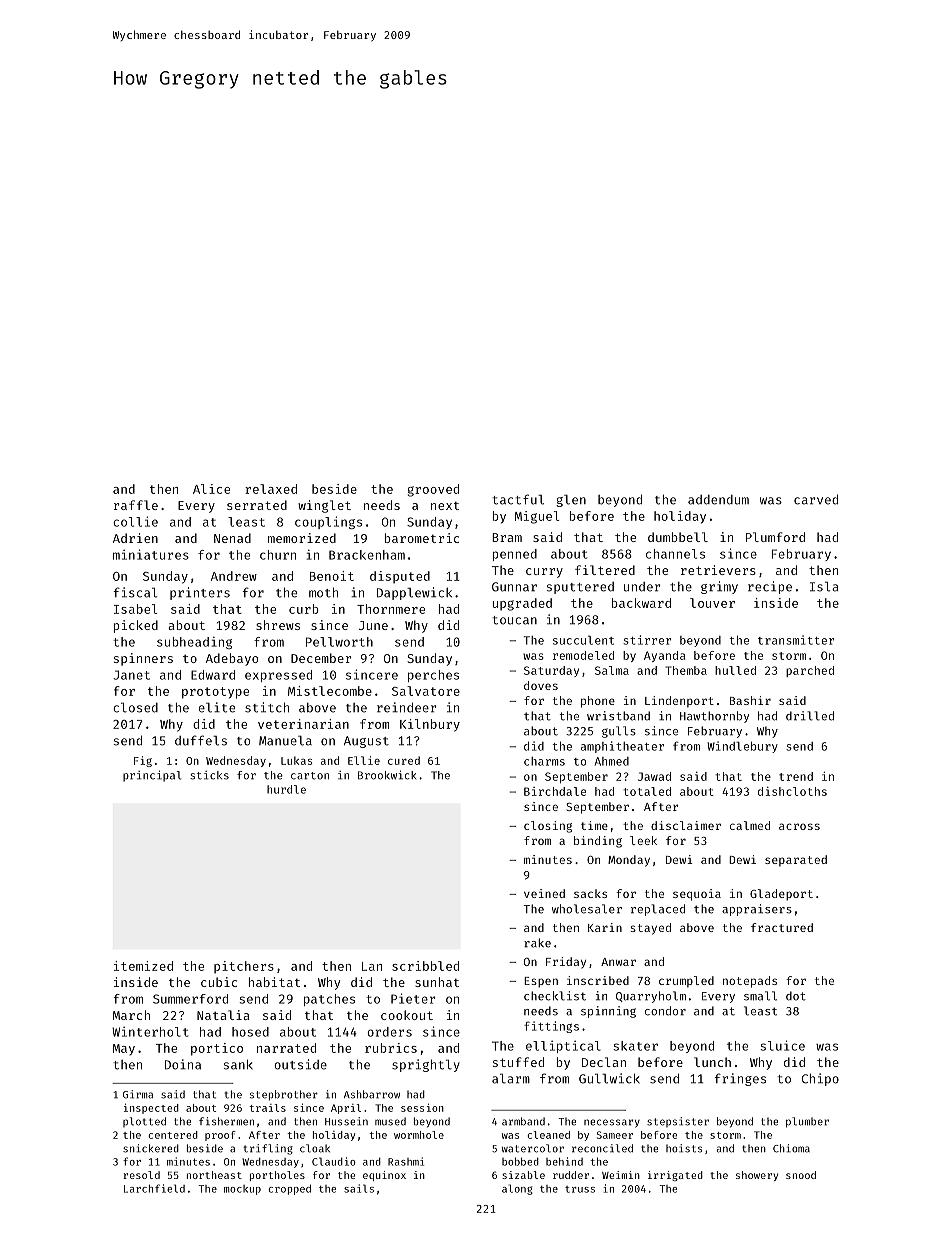  Describe the element at coordinates (810, 716) in the screenshot. I see `drilled` at that location.
